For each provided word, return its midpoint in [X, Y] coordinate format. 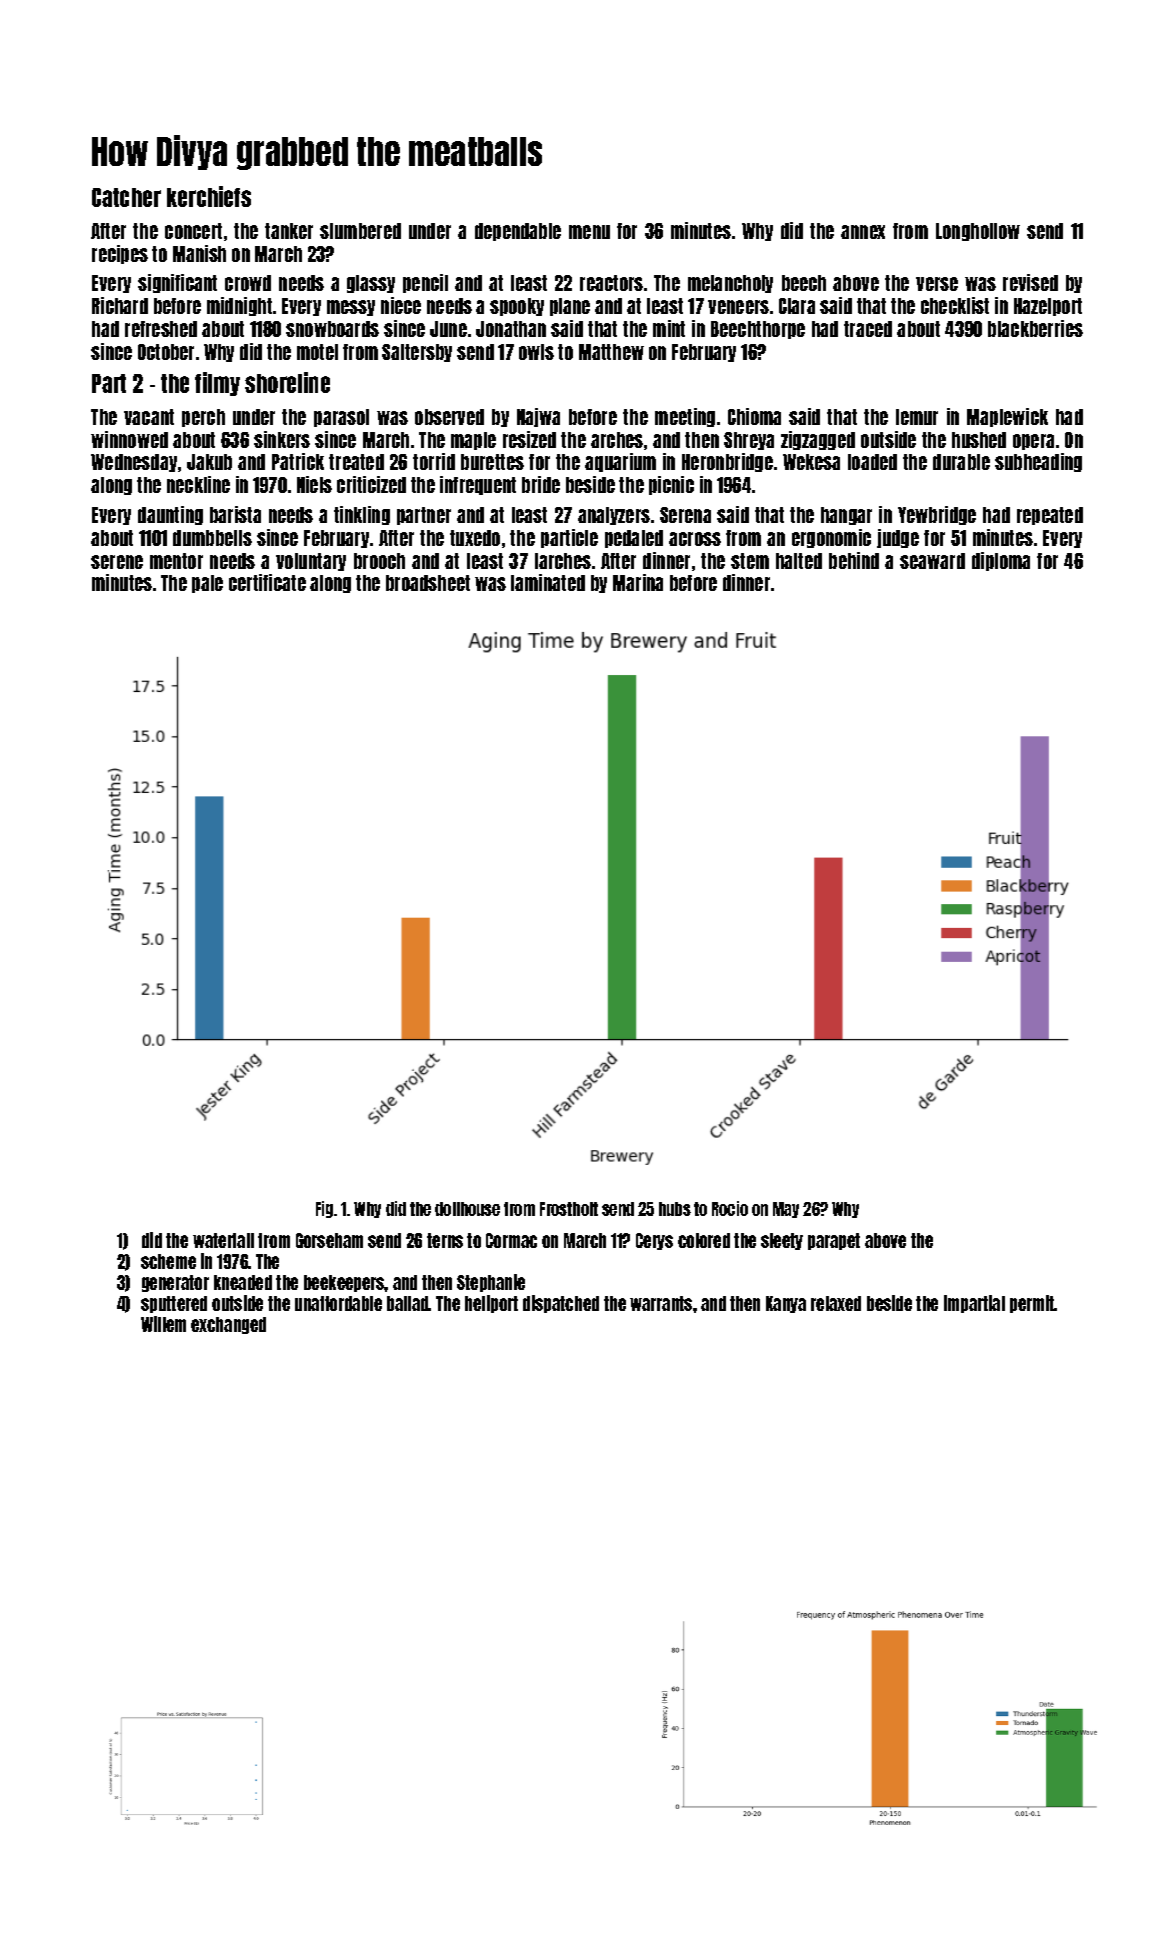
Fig [324, 1209]
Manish [199, 253]
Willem [163, 1324]
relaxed [836, 1303]
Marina [638, 582]
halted [799, 561]
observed [449, 417]
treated [356, 462]
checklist [955, 305]
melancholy [730, 284]
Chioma [754, 416]
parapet [834, 1241]
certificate [267, 582]
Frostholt [569, 1209]
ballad [408, 1303]
